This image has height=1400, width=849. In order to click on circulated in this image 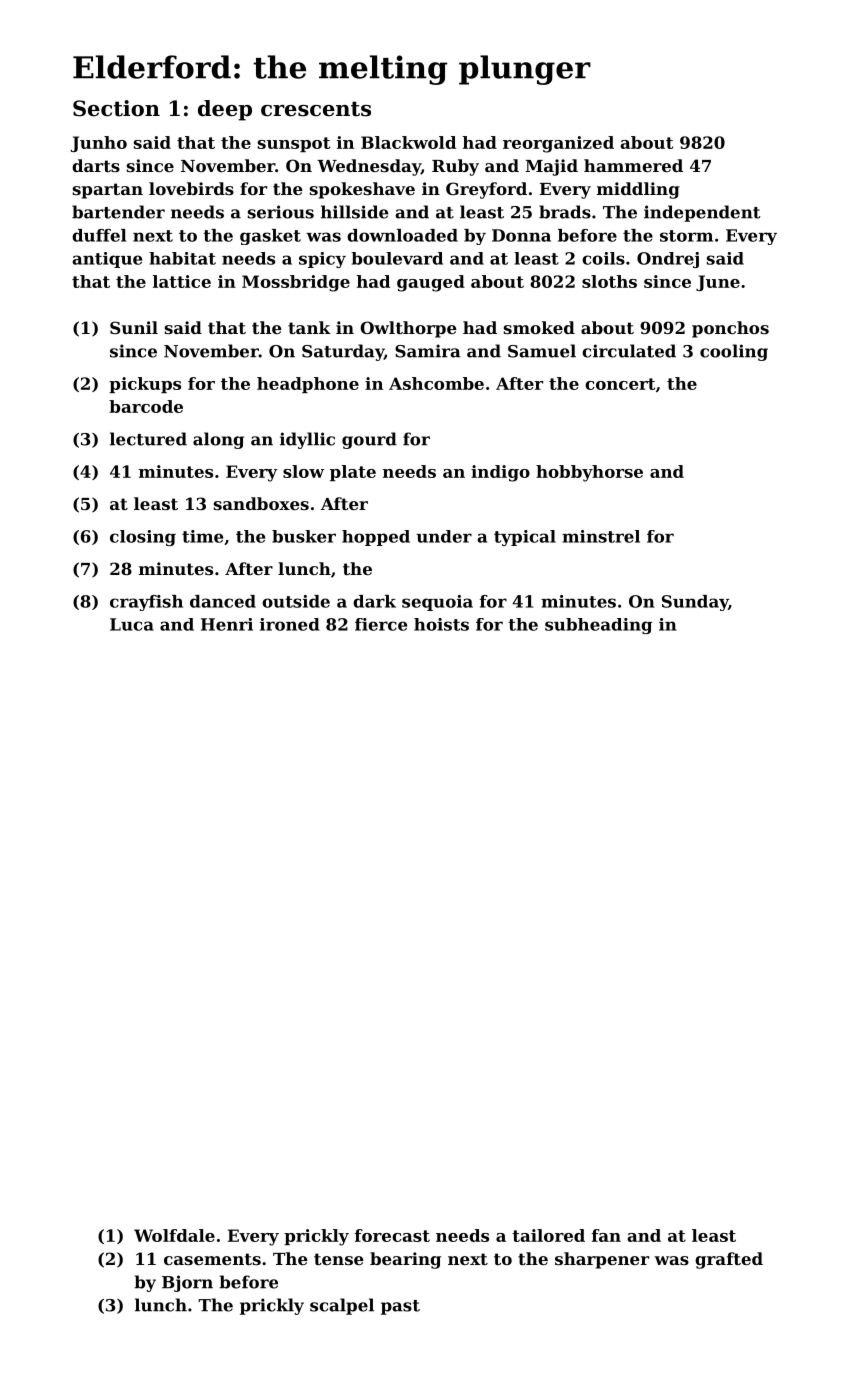, I will do `click(629, 351)`.
